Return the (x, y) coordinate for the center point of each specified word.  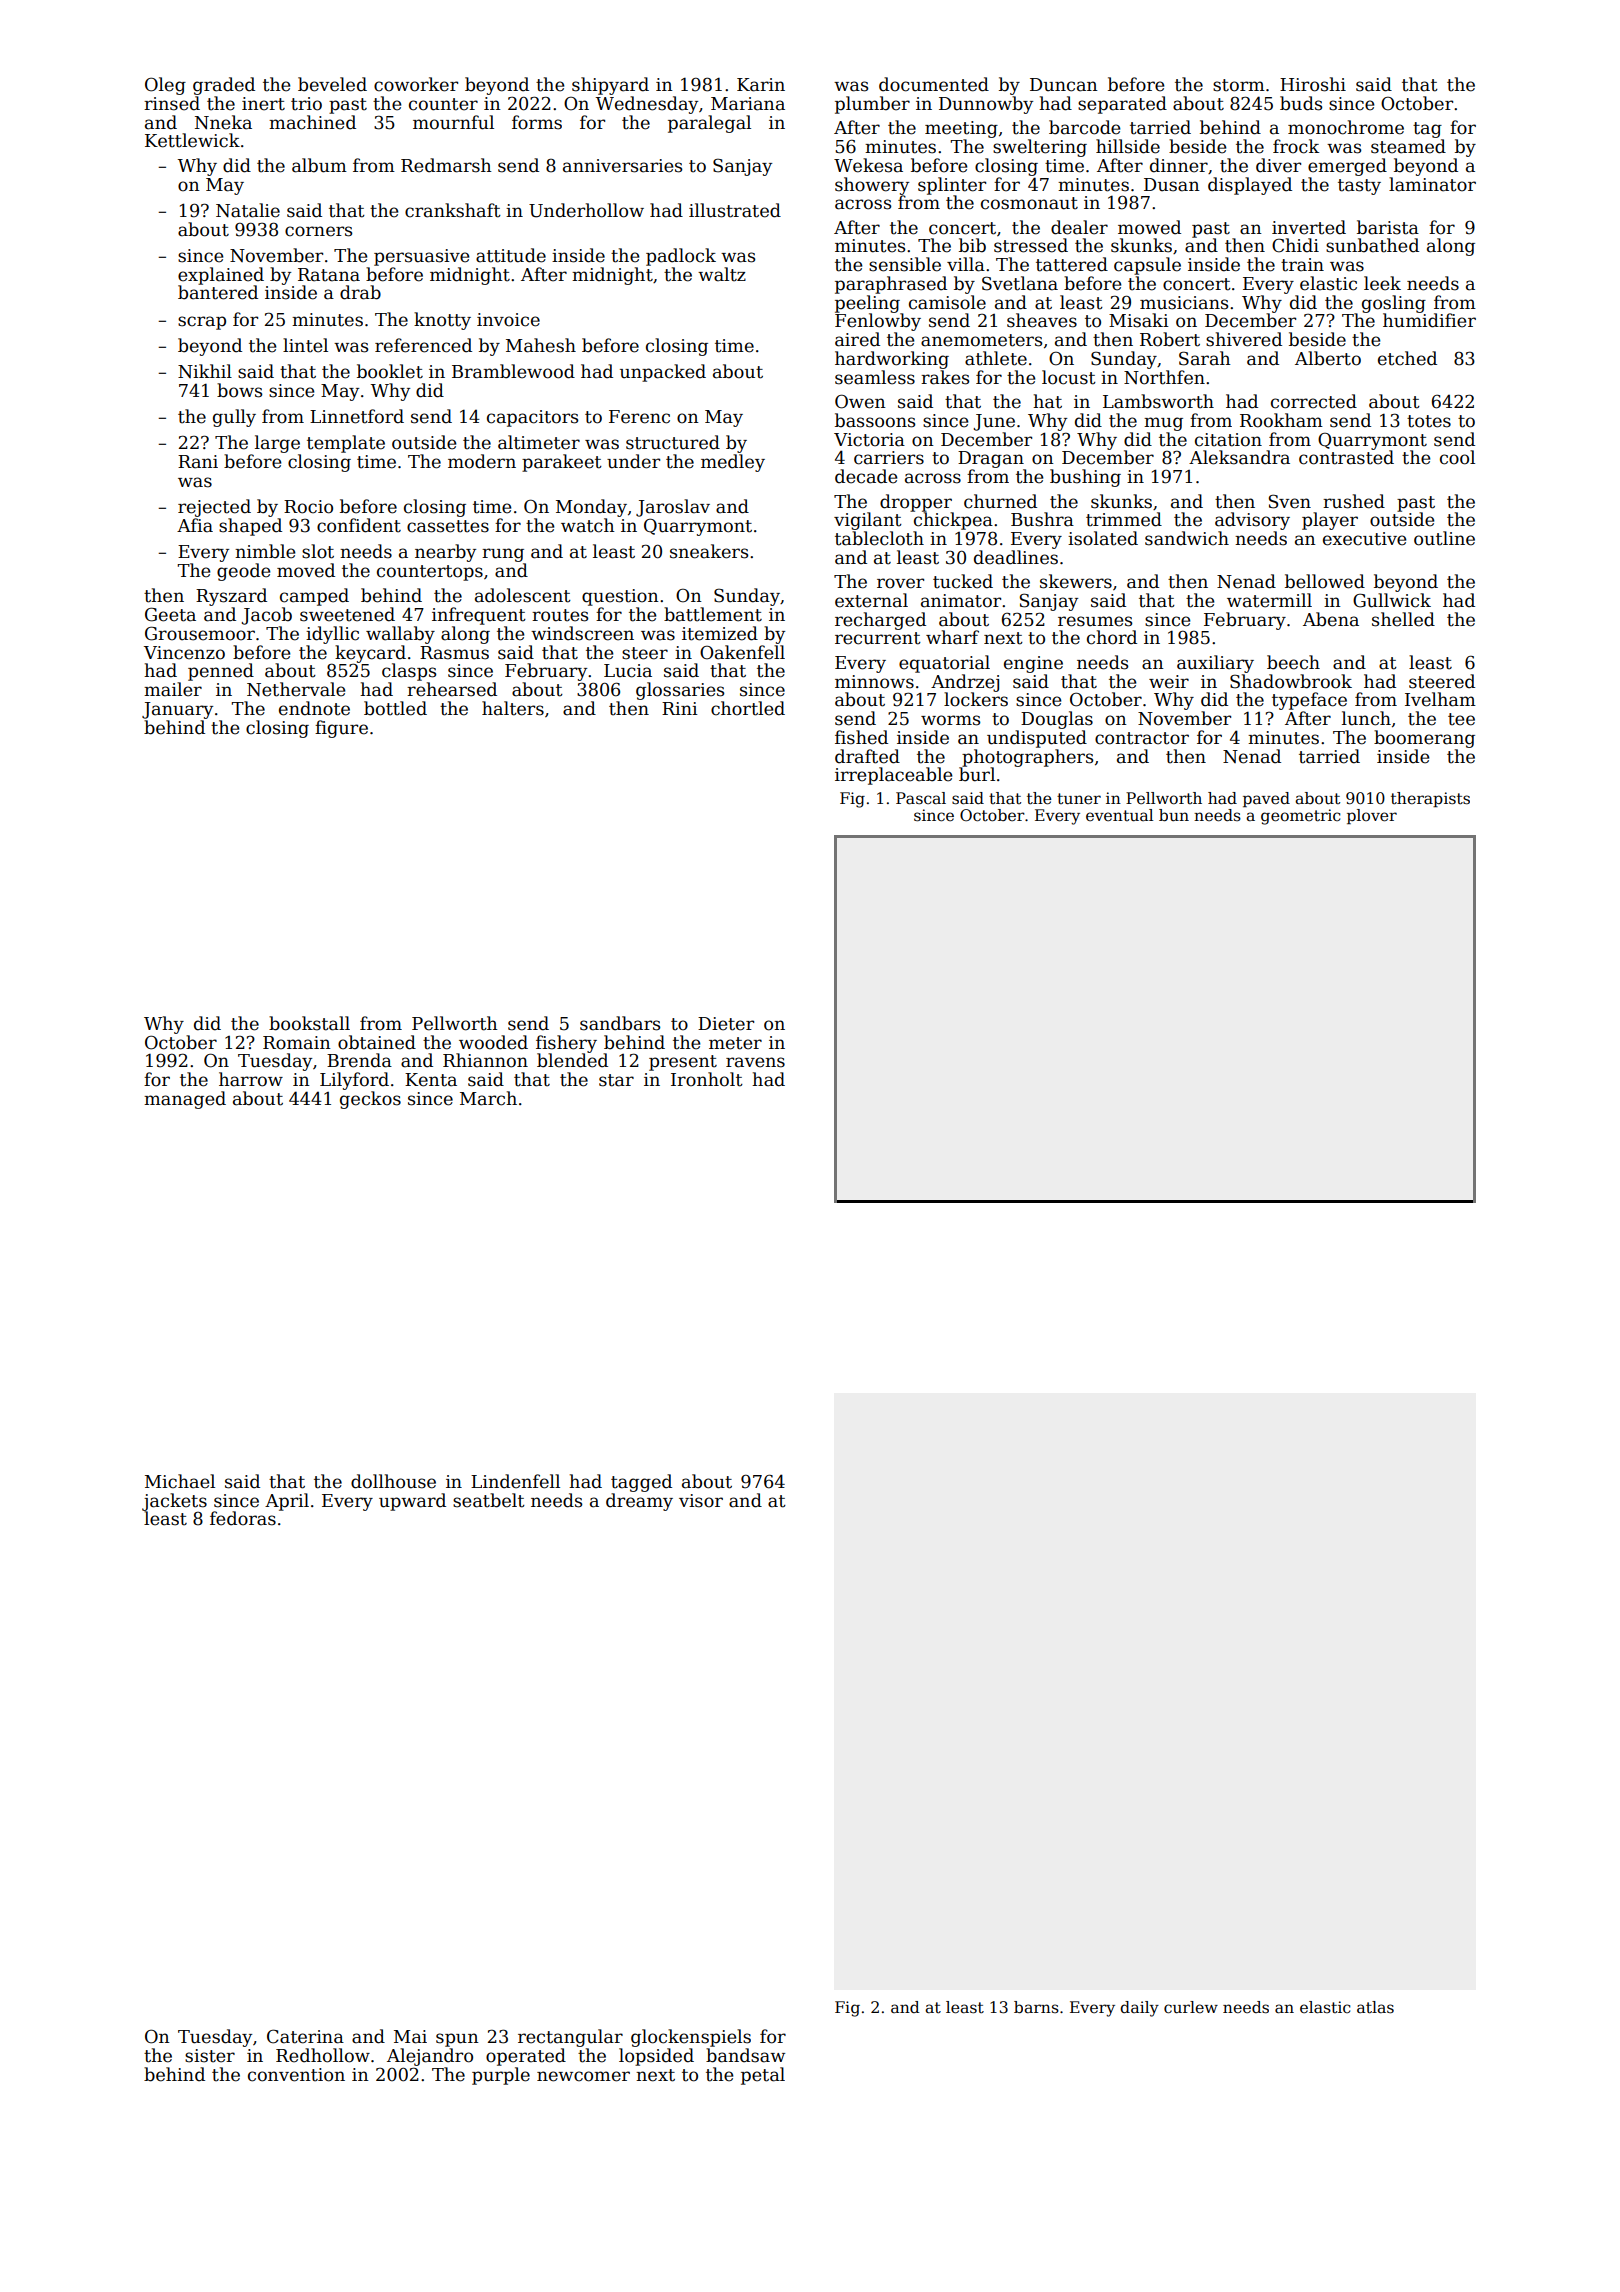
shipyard (610, 86)
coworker (416, 84)
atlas (1375, 2007)
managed (185, 1100)
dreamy (639, 1502)
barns (1036, 2007)
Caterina (305, 2036)
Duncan (1064, 85)
